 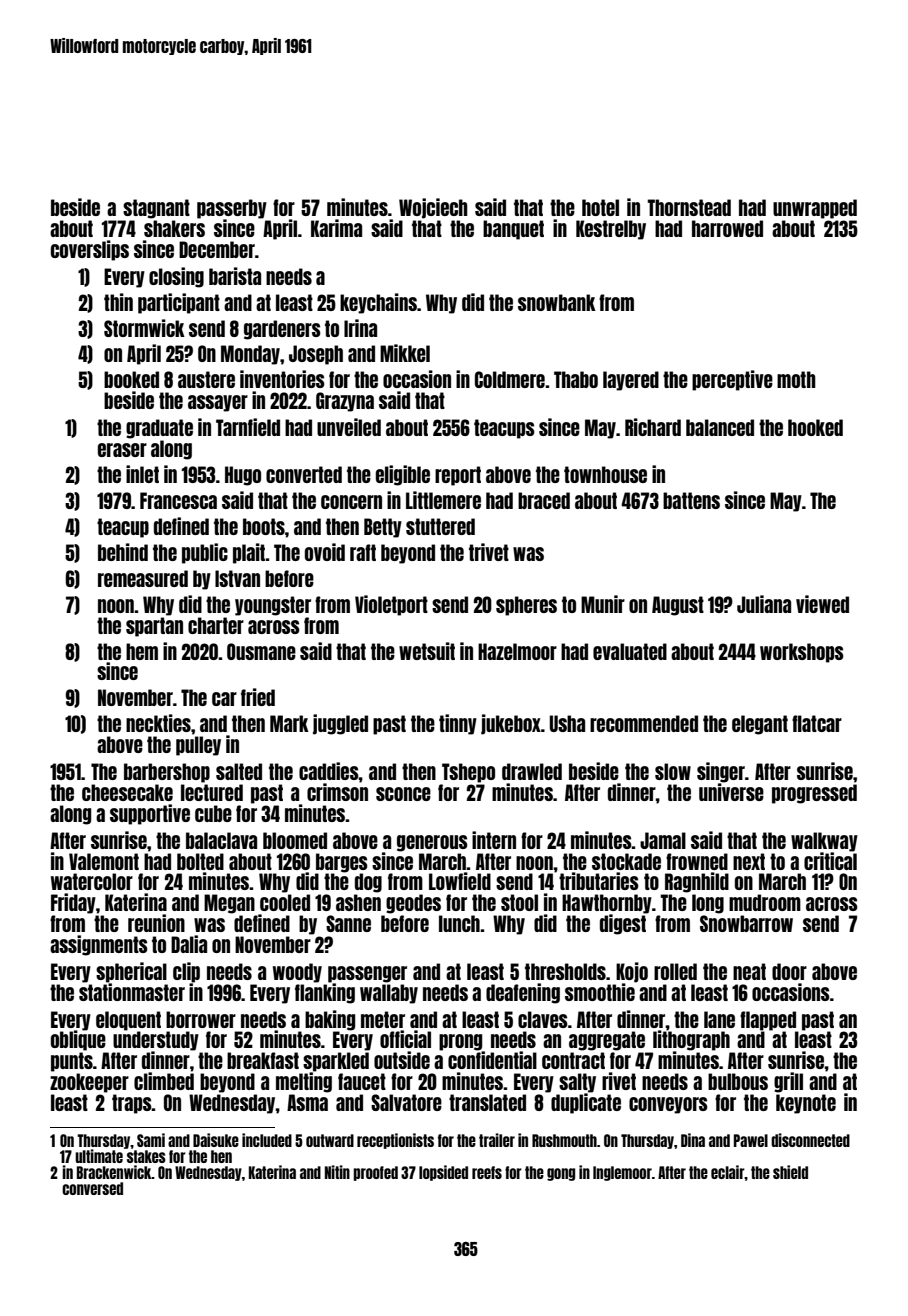 I want to click on neckties, so click(x=158, y=723).
